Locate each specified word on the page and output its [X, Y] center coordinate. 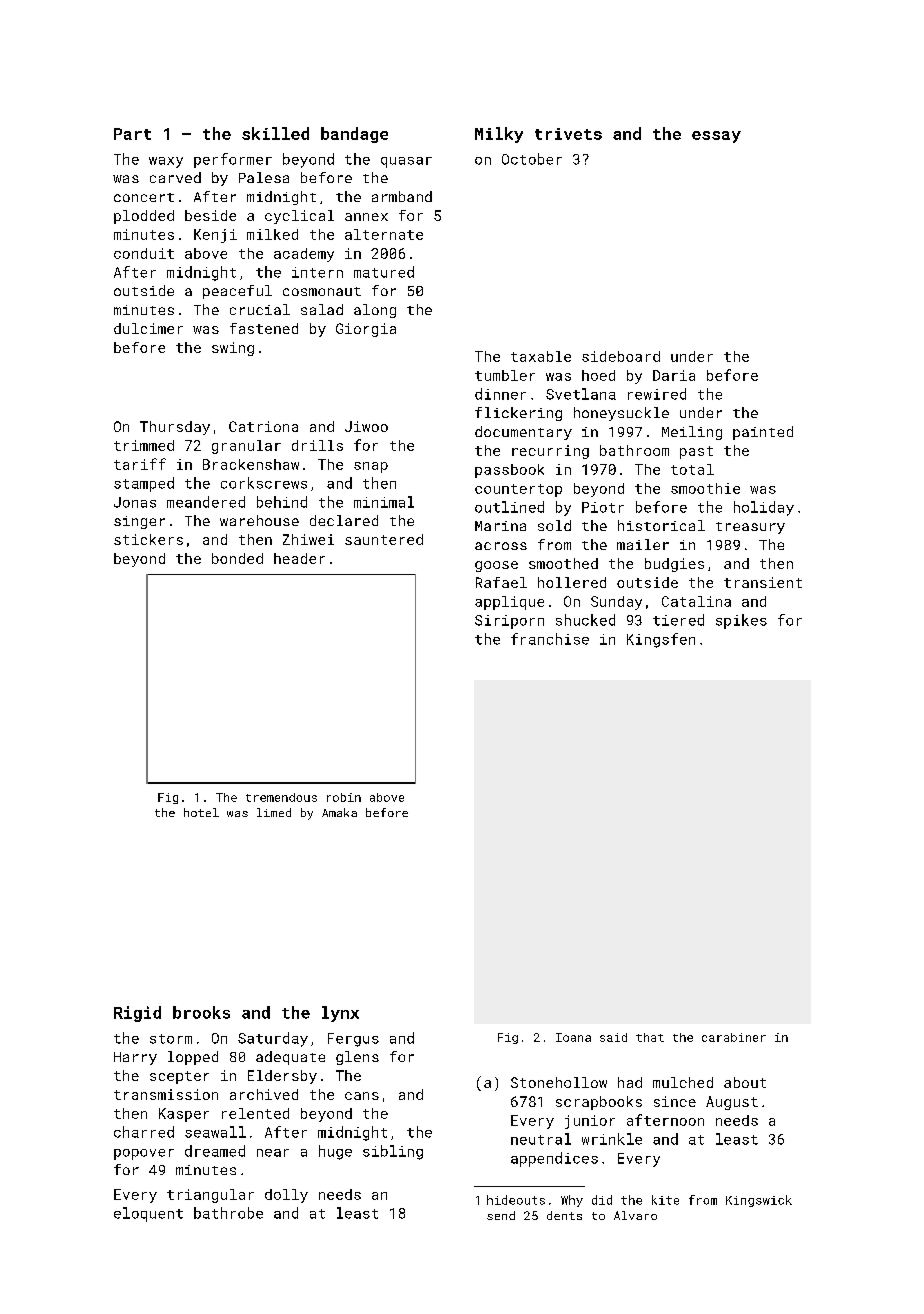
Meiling [692, 433]
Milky [499, 135]
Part [132, 134]
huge [335, 1152]
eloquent [148, 1214]
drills [317, 445]
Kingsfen [661, 640]
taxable [541, 356]
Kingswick [759, 1201]
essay [716, 137]
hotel [201, 812]
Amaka [339, 812]
